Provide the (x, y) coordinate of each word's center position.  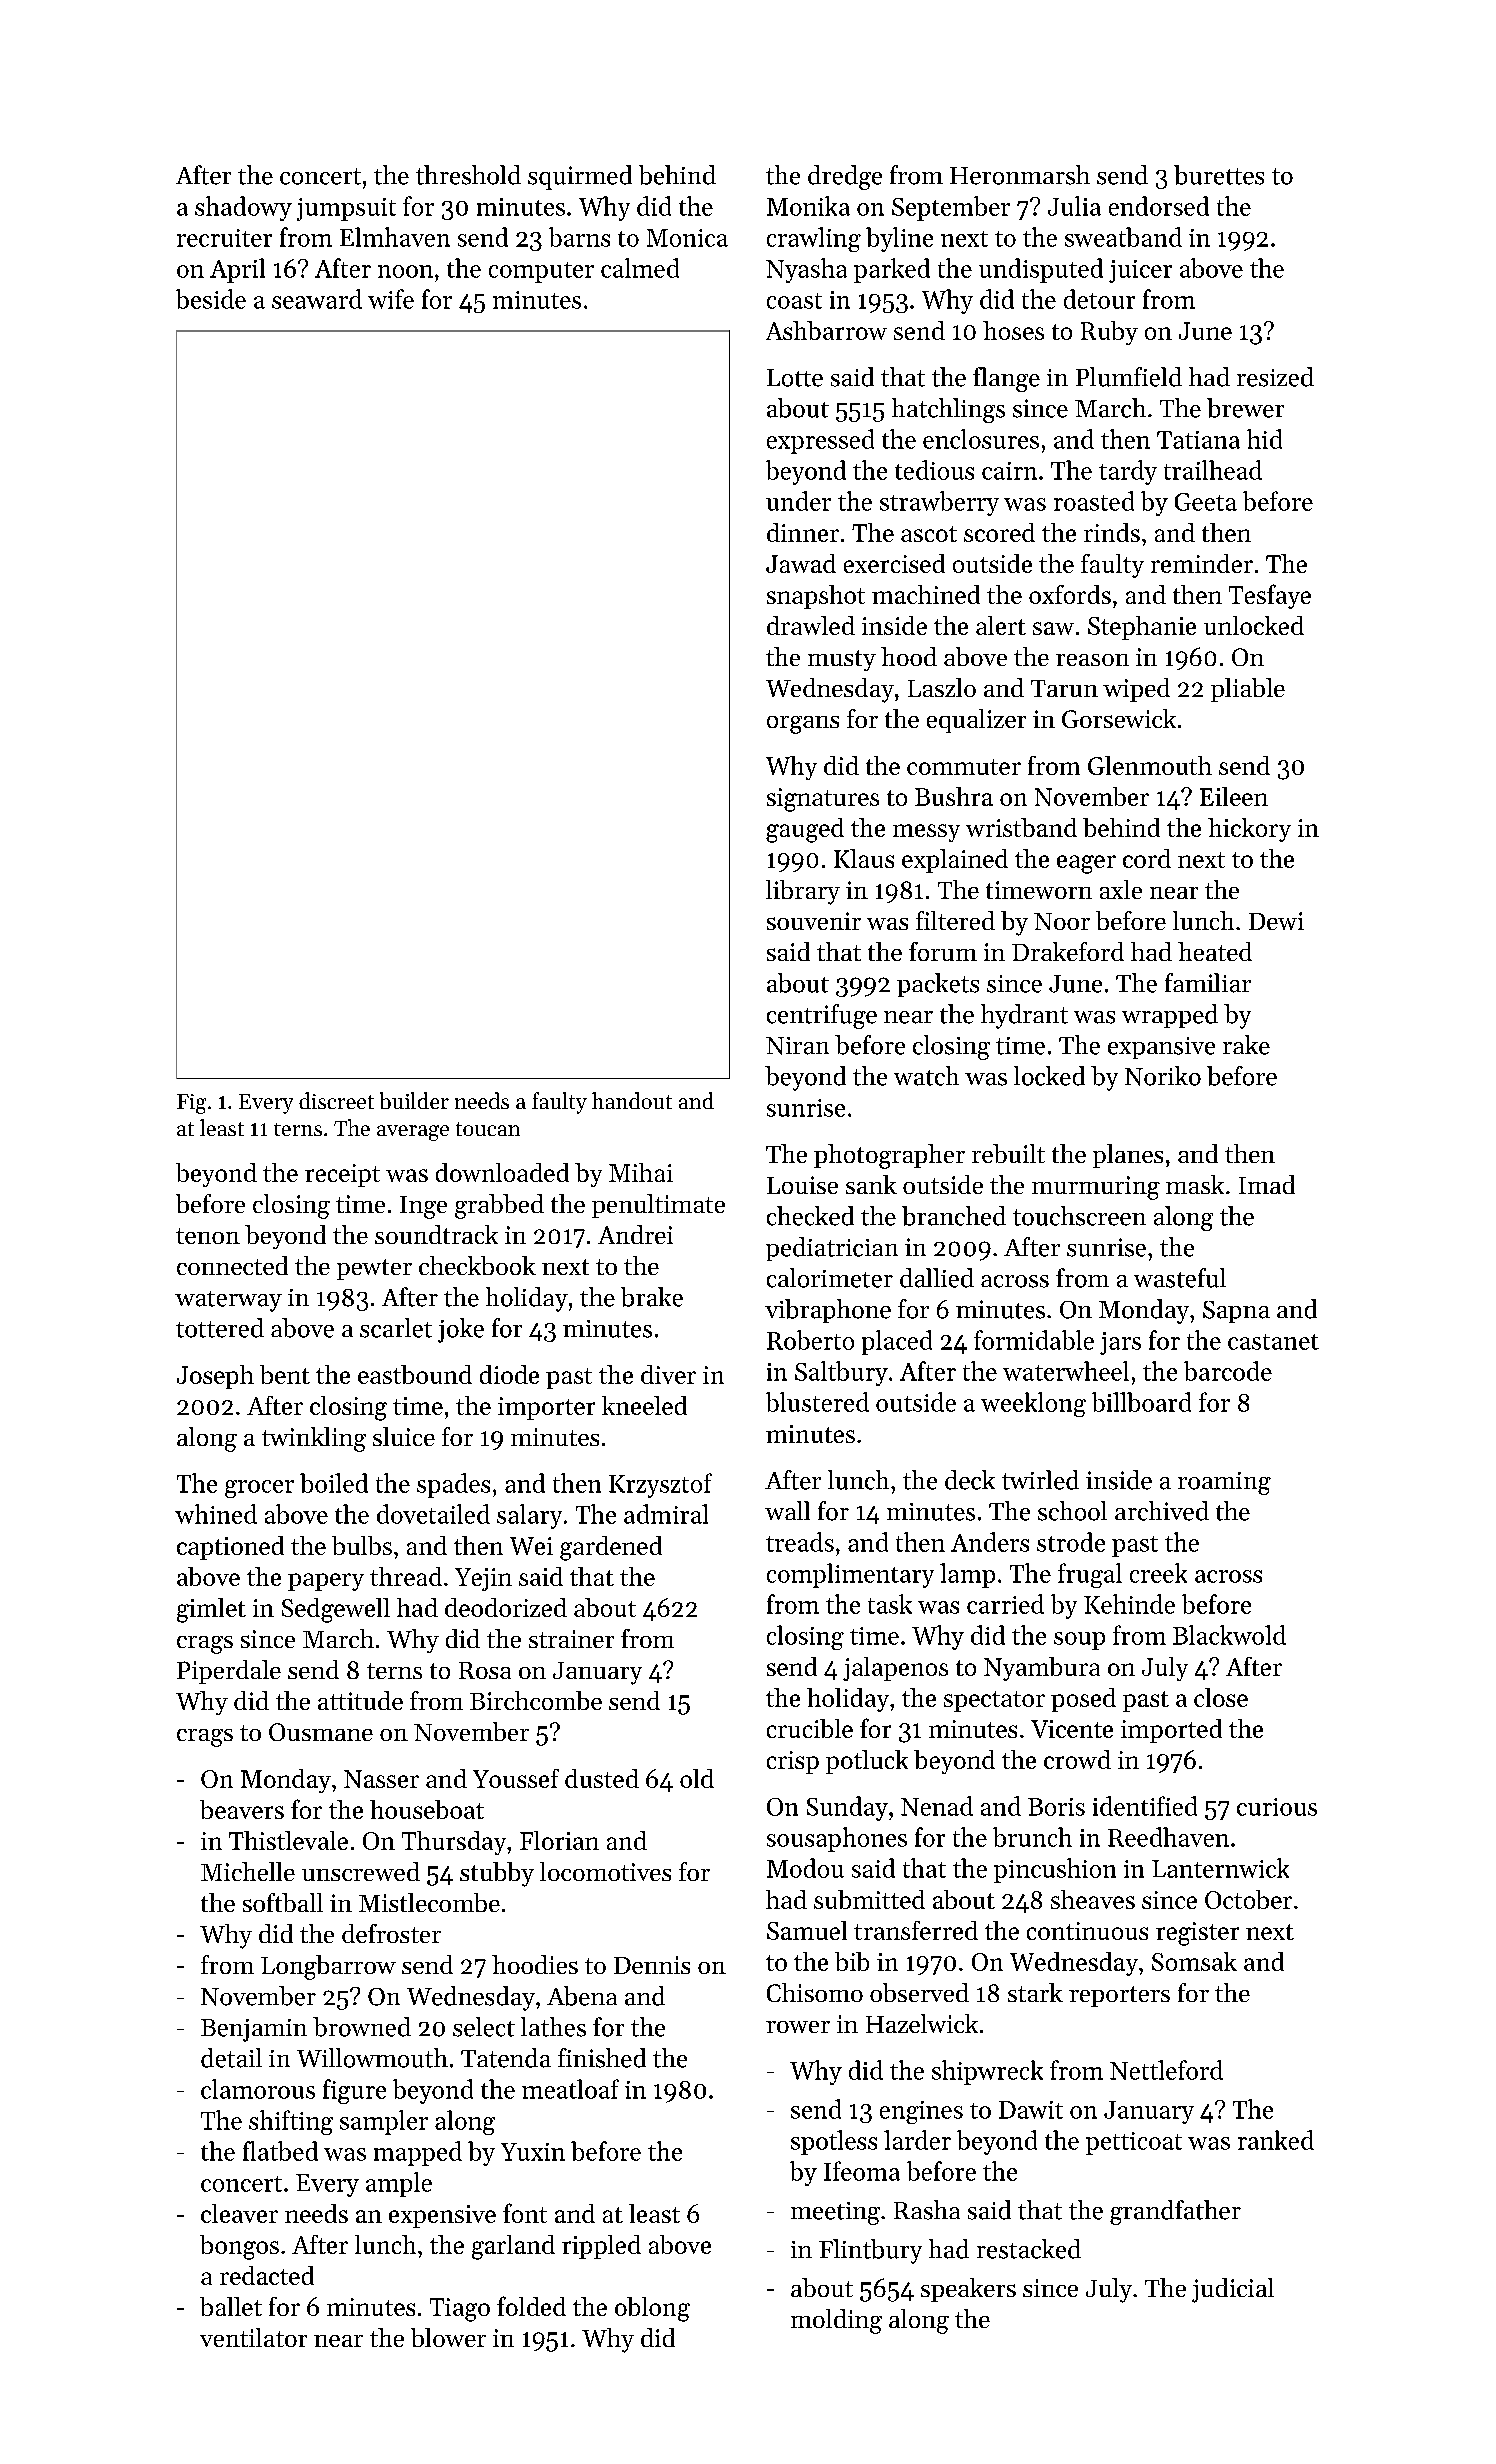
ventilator (253, 2337)
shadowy (243, 208)
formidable (1034, 1340)
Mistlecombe (429, 1902)
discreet (336, 1100)
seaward (317, 299)
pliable (1248, 690)
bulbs (362, 1545)
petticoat (1134, 2143)
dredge (845, 177)
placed (897, 1342)
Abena (582, 1996)
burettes (1219, 175)
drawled (811, 625)
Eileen (1234, 796)
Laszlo (942, 687)
